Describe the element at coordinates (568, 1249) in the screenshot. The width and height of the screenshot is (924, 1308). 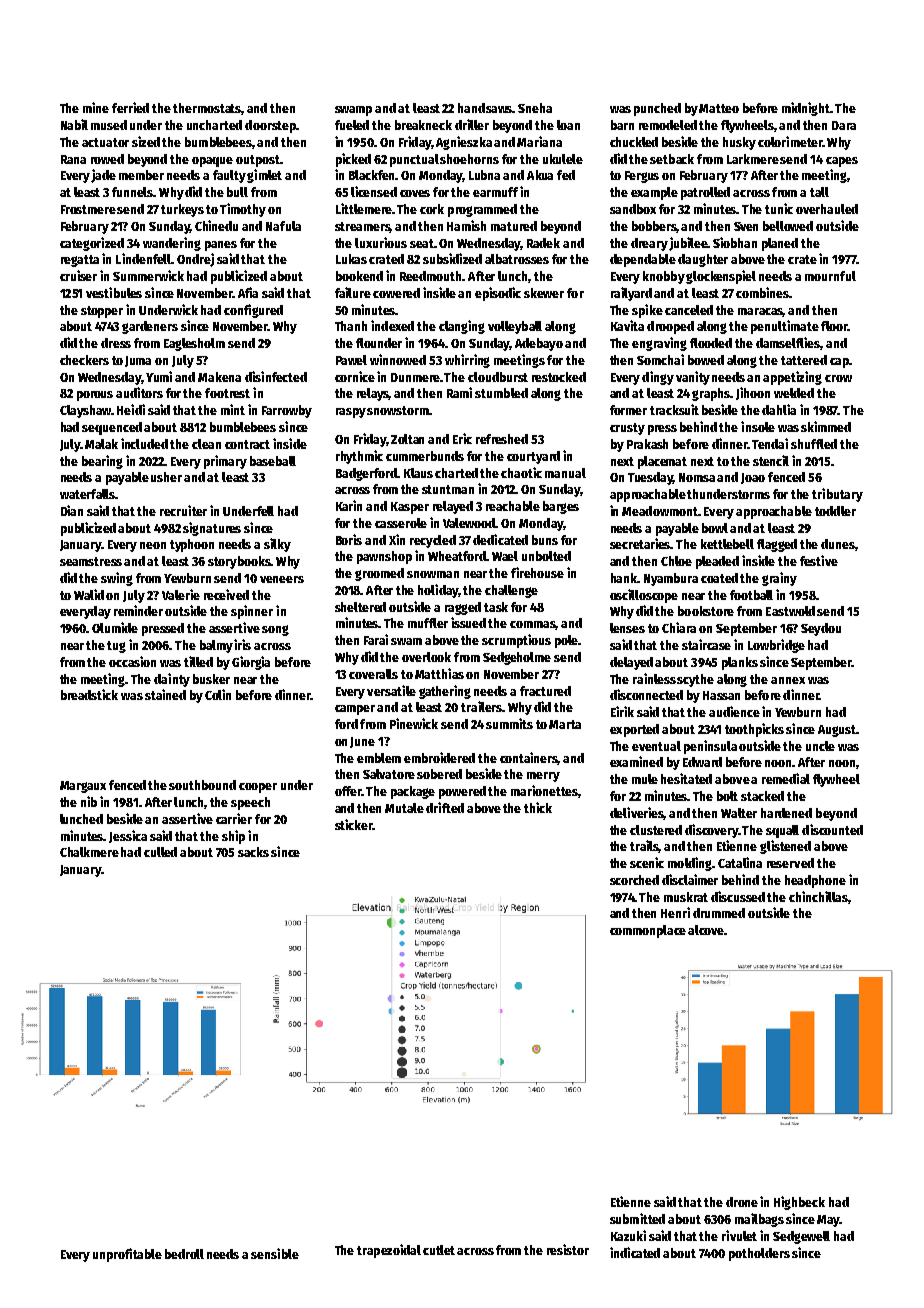
I see `resistor` at that location.
